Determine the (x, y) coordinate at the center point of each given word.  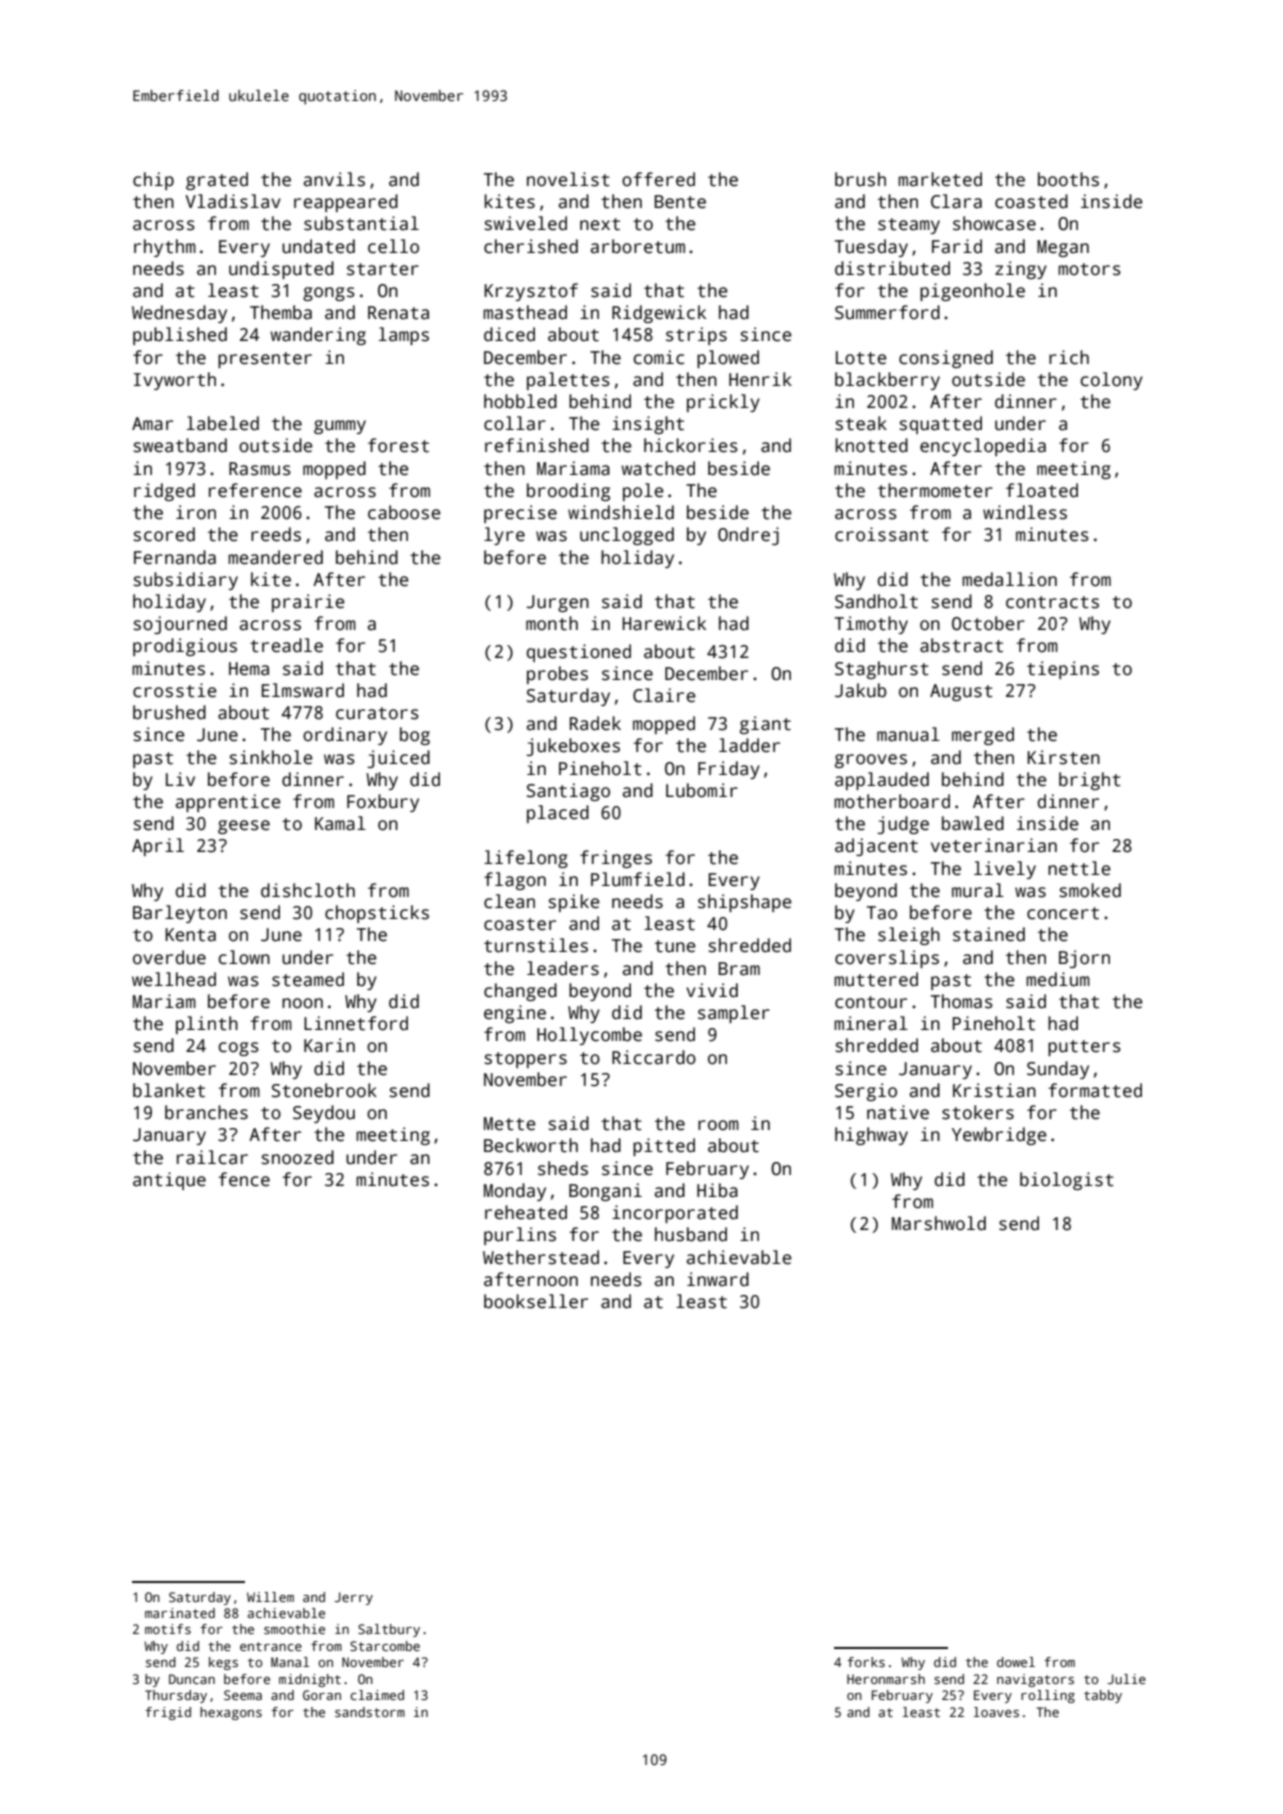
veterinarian (994, 845)
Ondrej (748, 536)
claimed (377, 1695)
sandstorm (370, 1712)
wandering (318, 336)
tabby (1103, 1696)
